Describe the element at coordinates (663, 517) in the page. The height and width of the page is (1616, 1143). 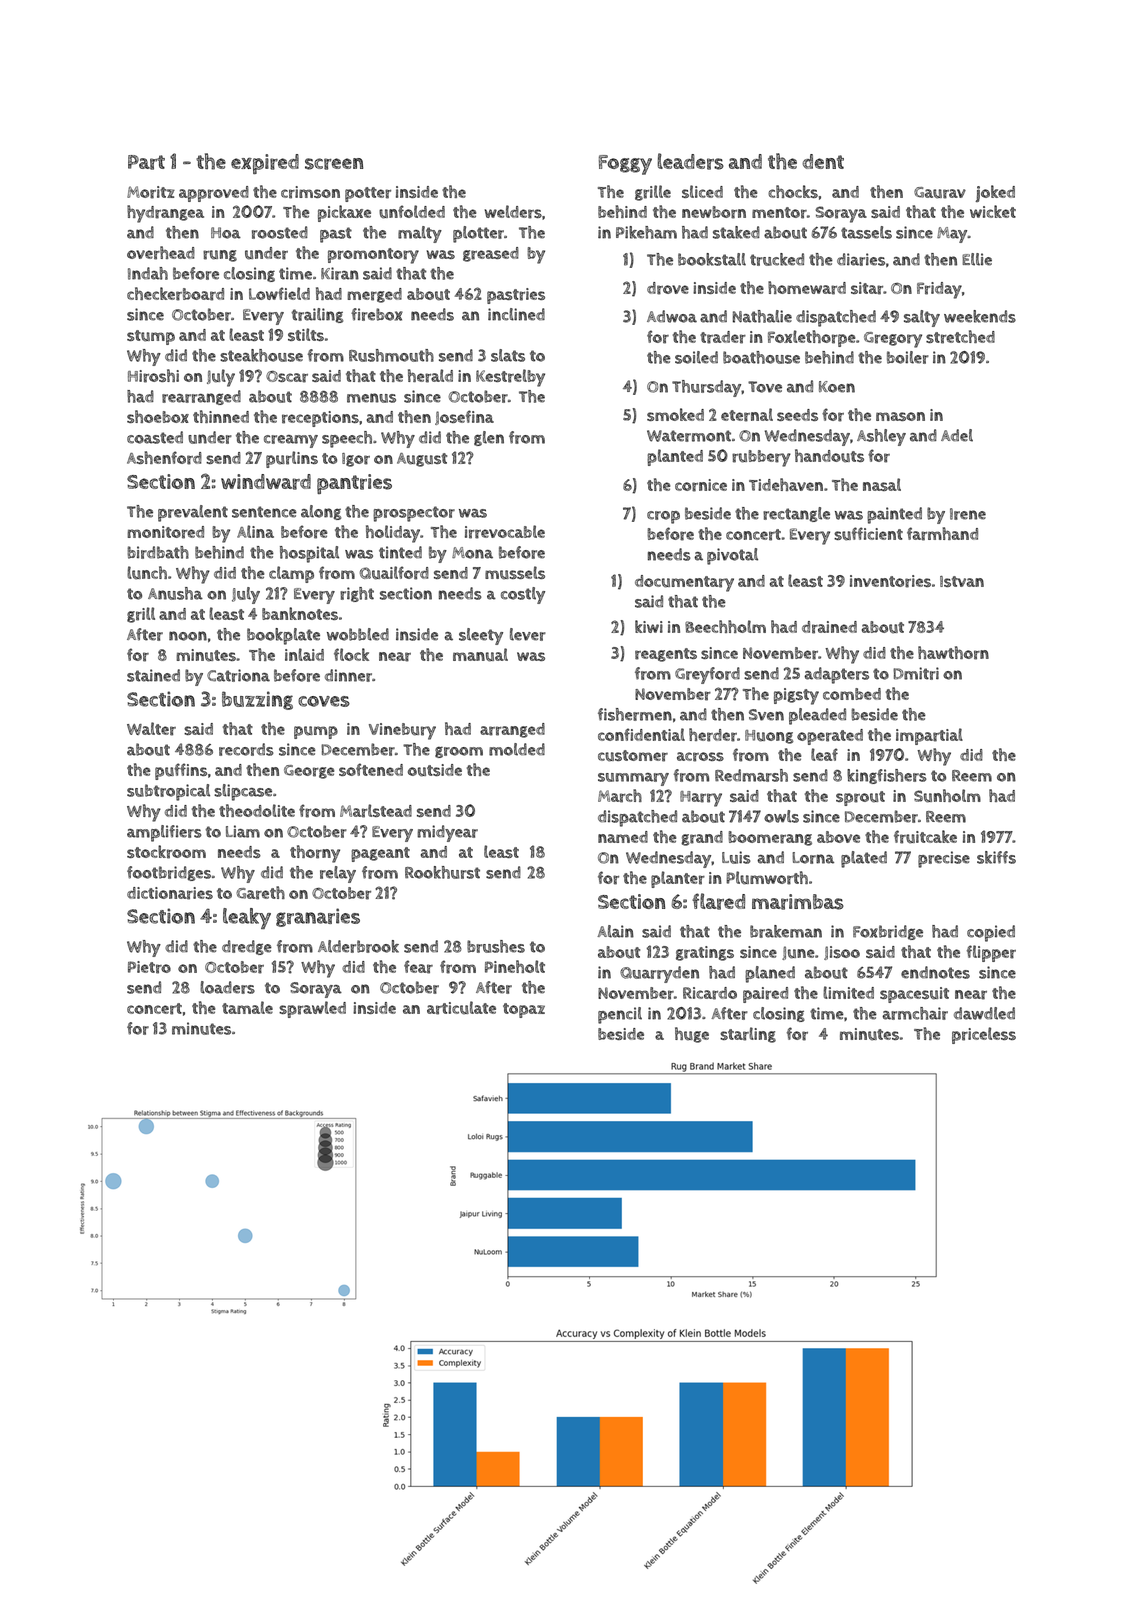
I see `crop` at that location.
